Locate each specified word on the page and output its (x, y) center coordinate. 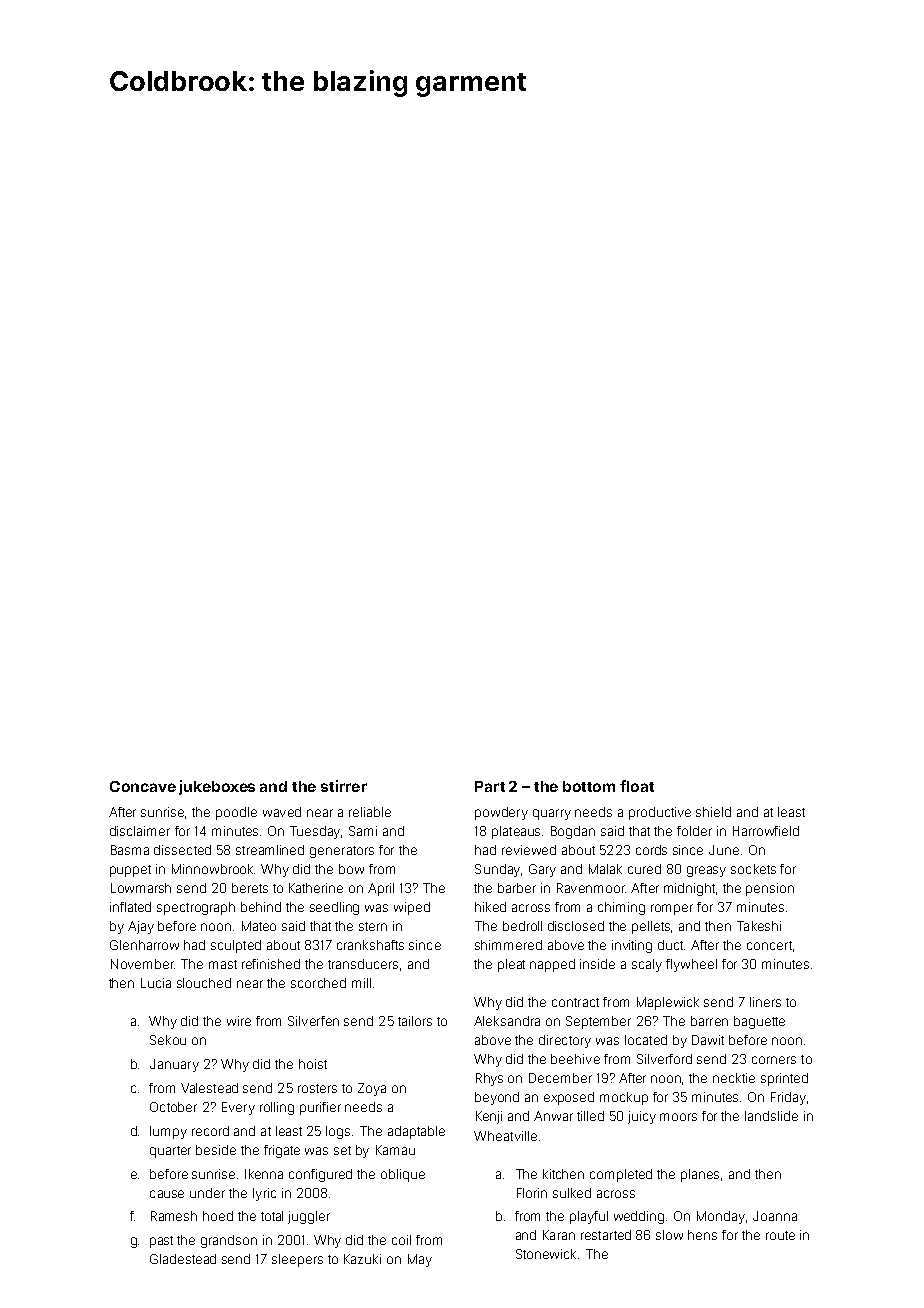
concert (769, 945)
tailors (415, 1021)
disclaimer (140, 831)
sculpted (236, 946)
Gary (542, 870)
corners (774, 1060)
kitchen (563, 1174)
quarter (170, 1152)
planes (700, 1175)
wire (239, 1021)
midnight (690, 889)
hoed (218, 1216)
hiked (490, 907)
